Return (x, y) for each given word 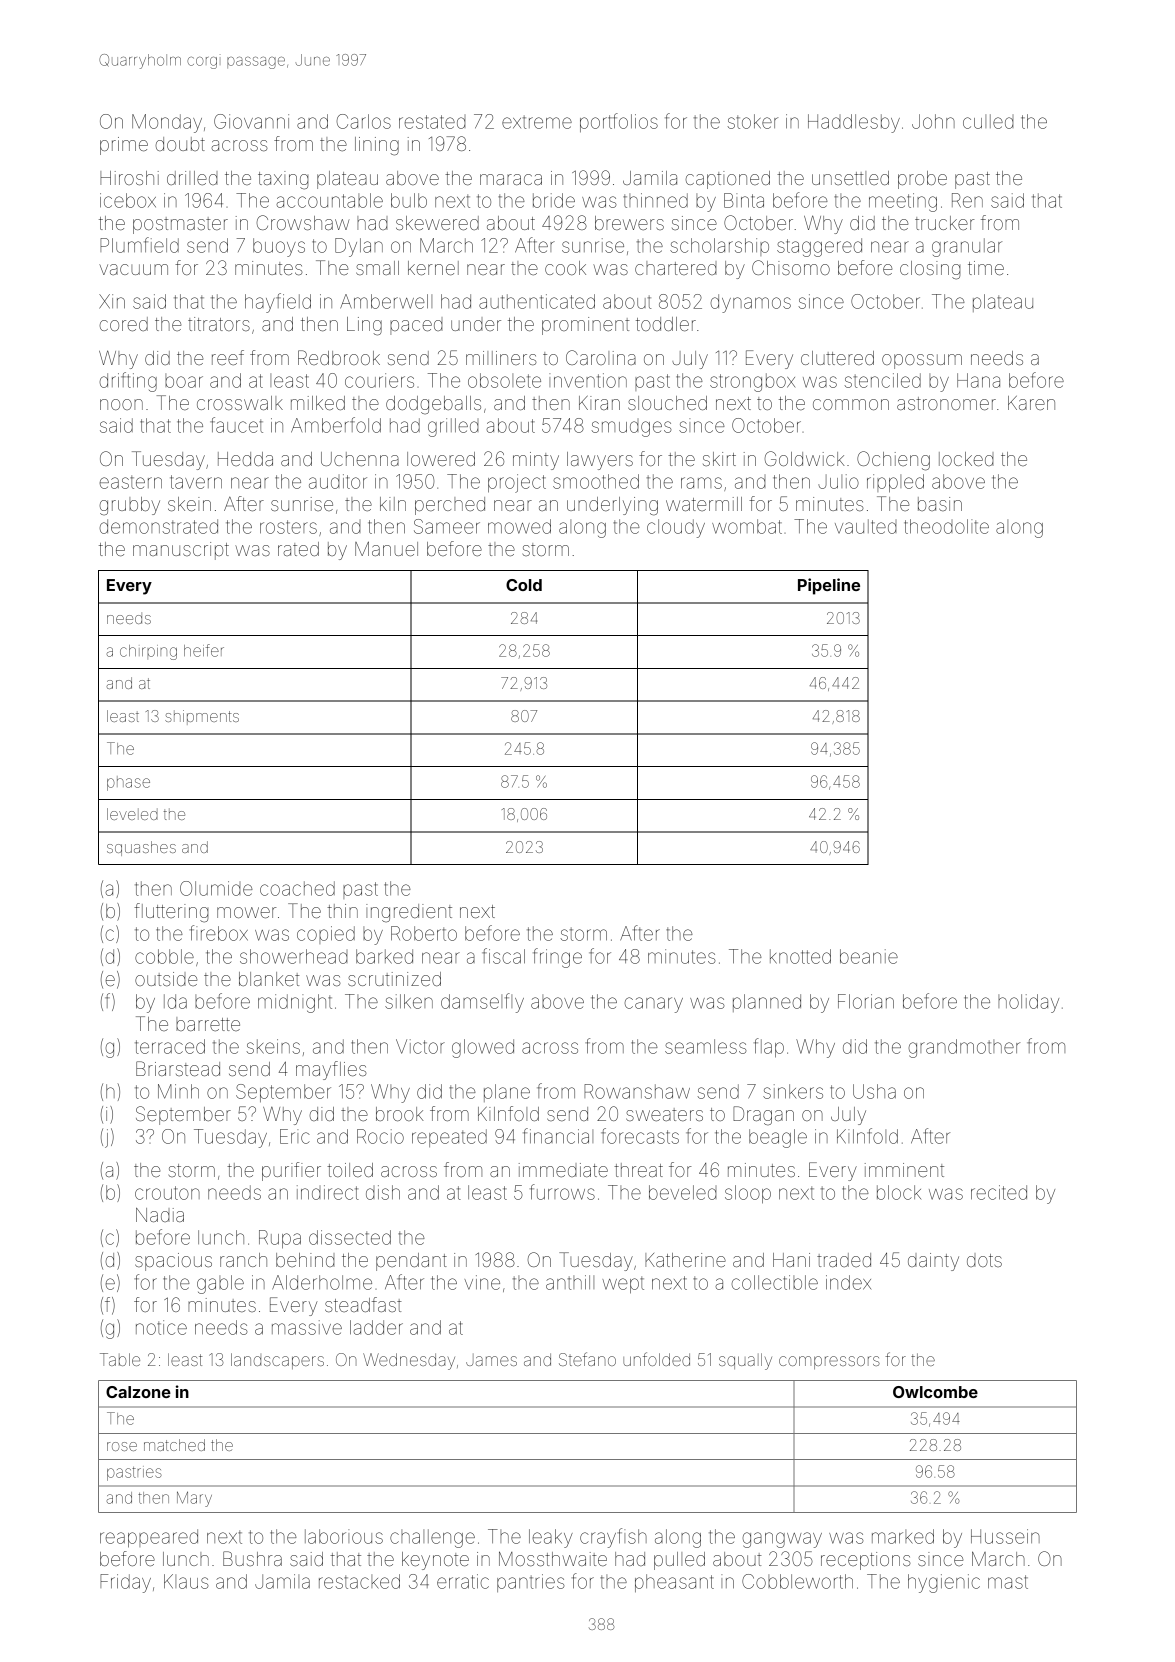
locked (966, 459)
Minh (178, 1091)
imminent (904, 1170)
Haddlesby (854, 123)
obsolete (504, 380)
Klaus (186, 1581)
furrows (562, 1192)
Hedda (245, 459)
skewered (437, 223)
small (377, 268)
